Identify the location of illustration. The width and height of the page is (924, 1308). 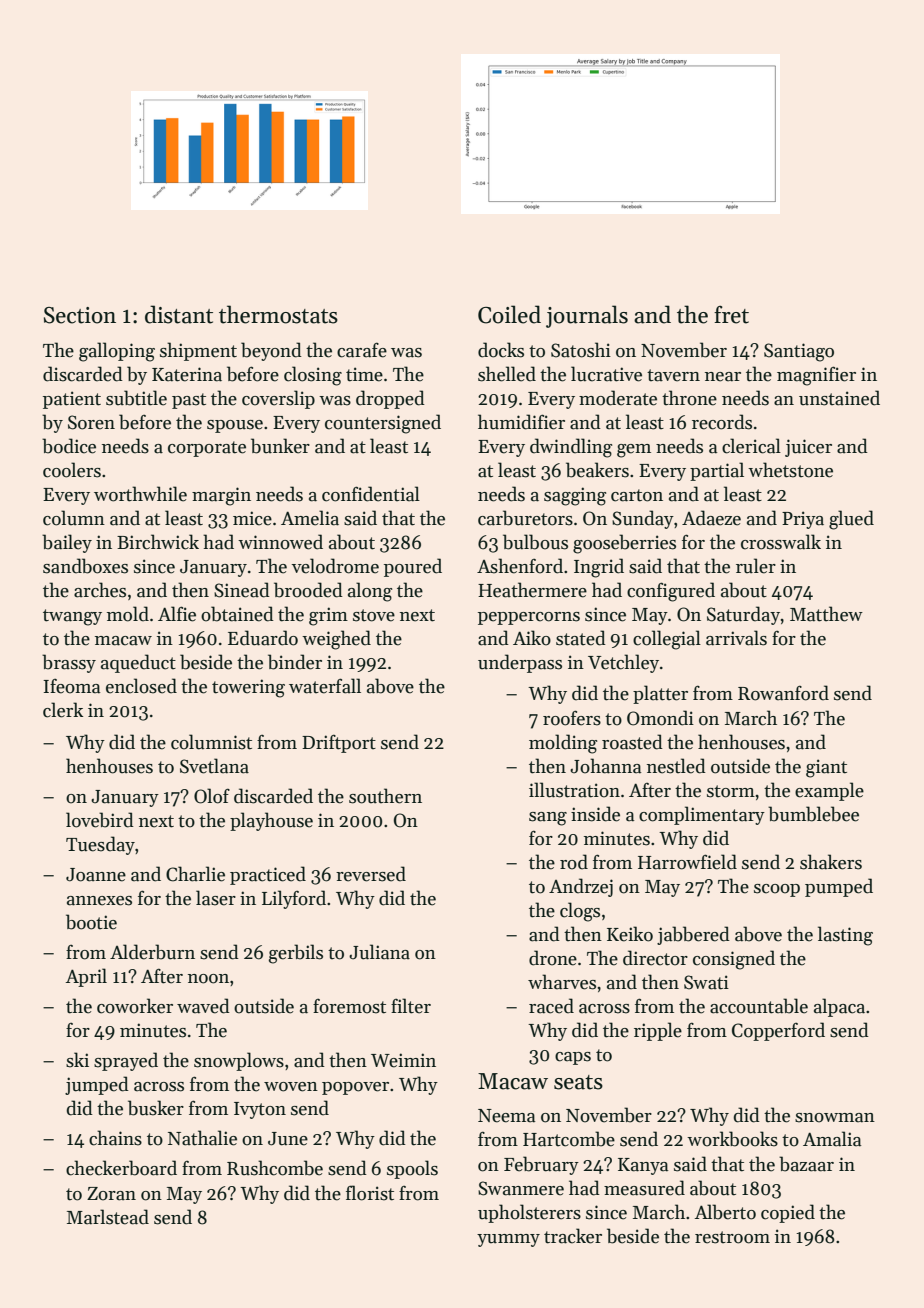
(574, 790).
